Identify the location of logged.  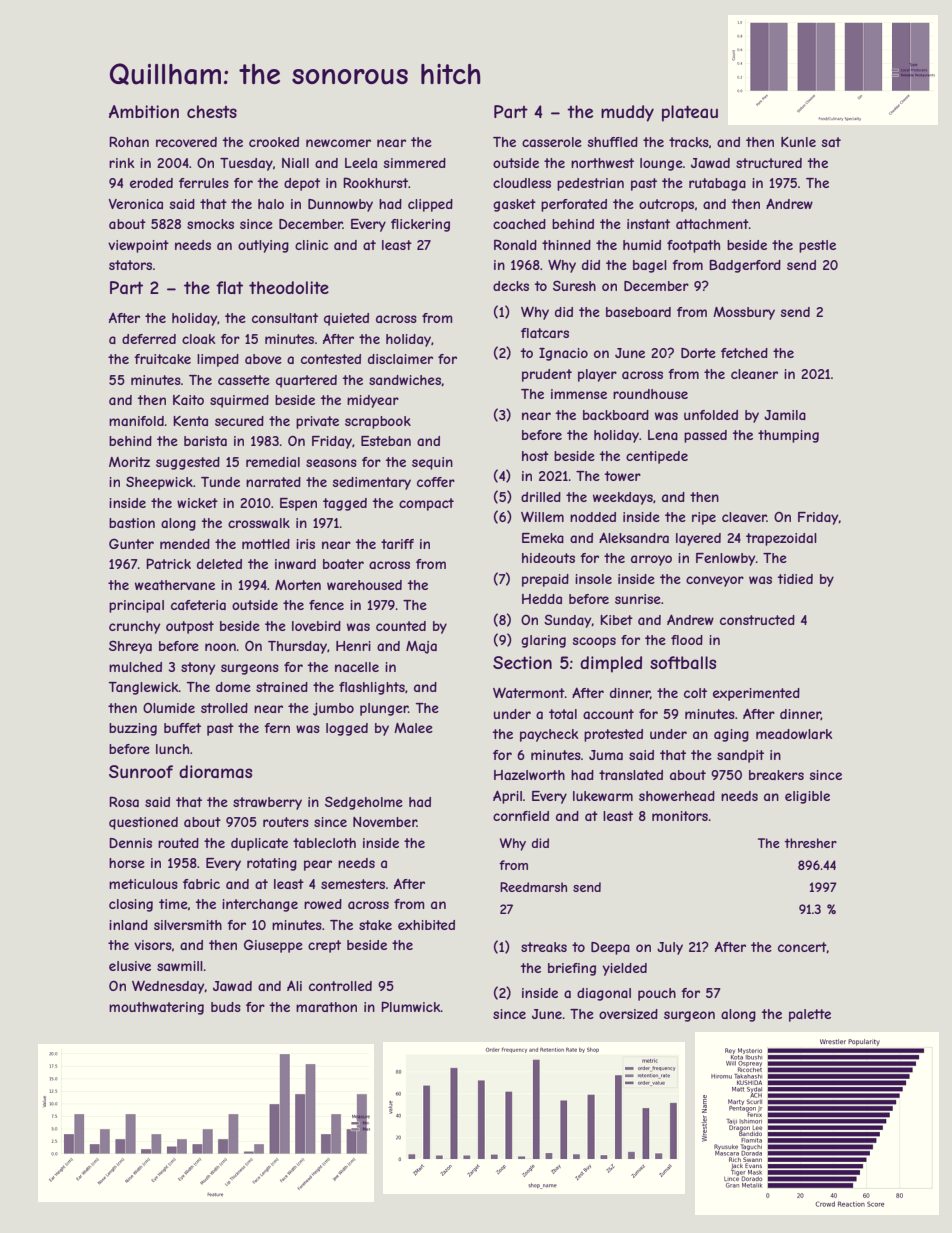
(347, 729).
